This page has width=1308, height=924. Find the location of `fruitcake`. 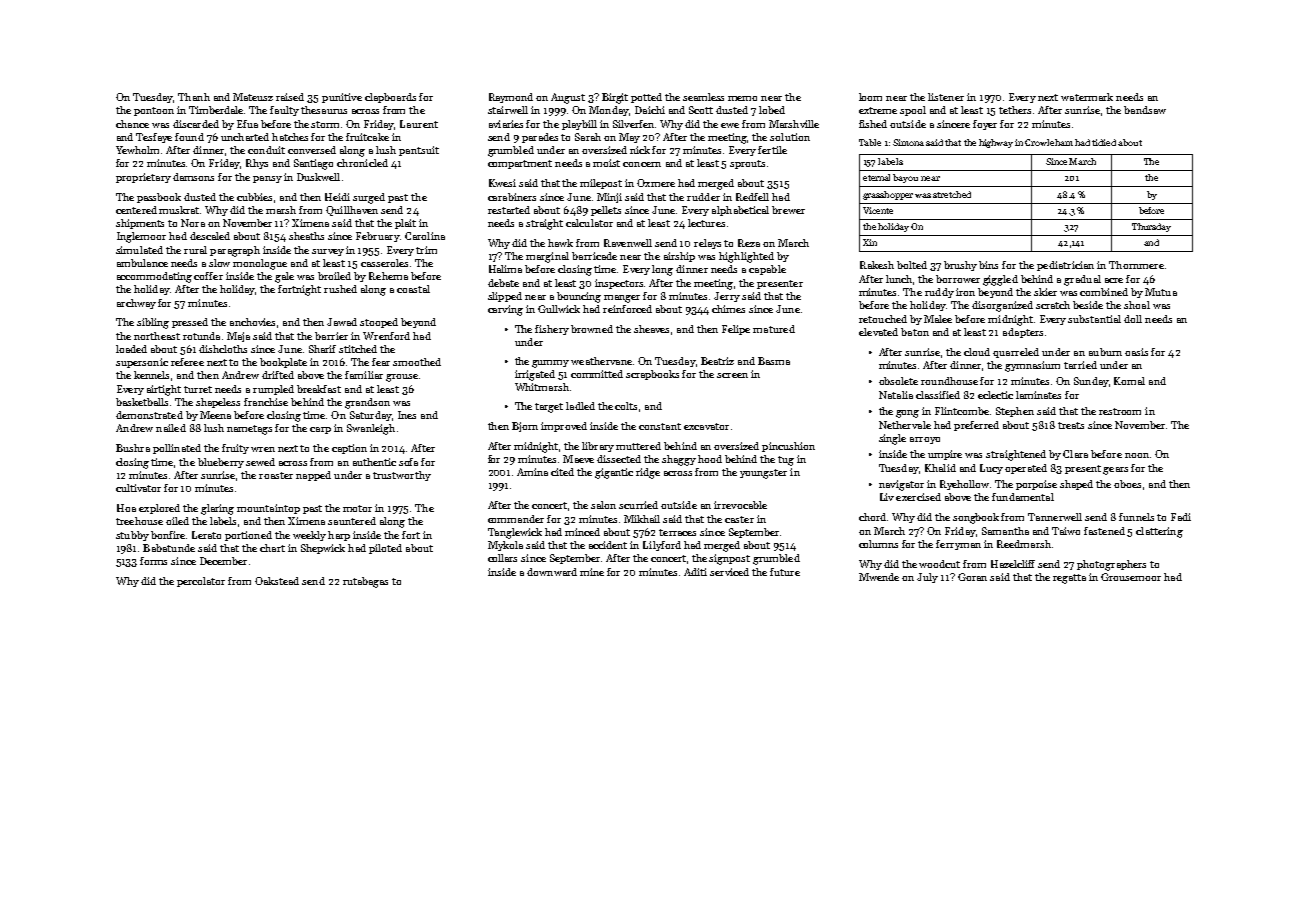

fruitcake is located at coordinates (367, 137).
